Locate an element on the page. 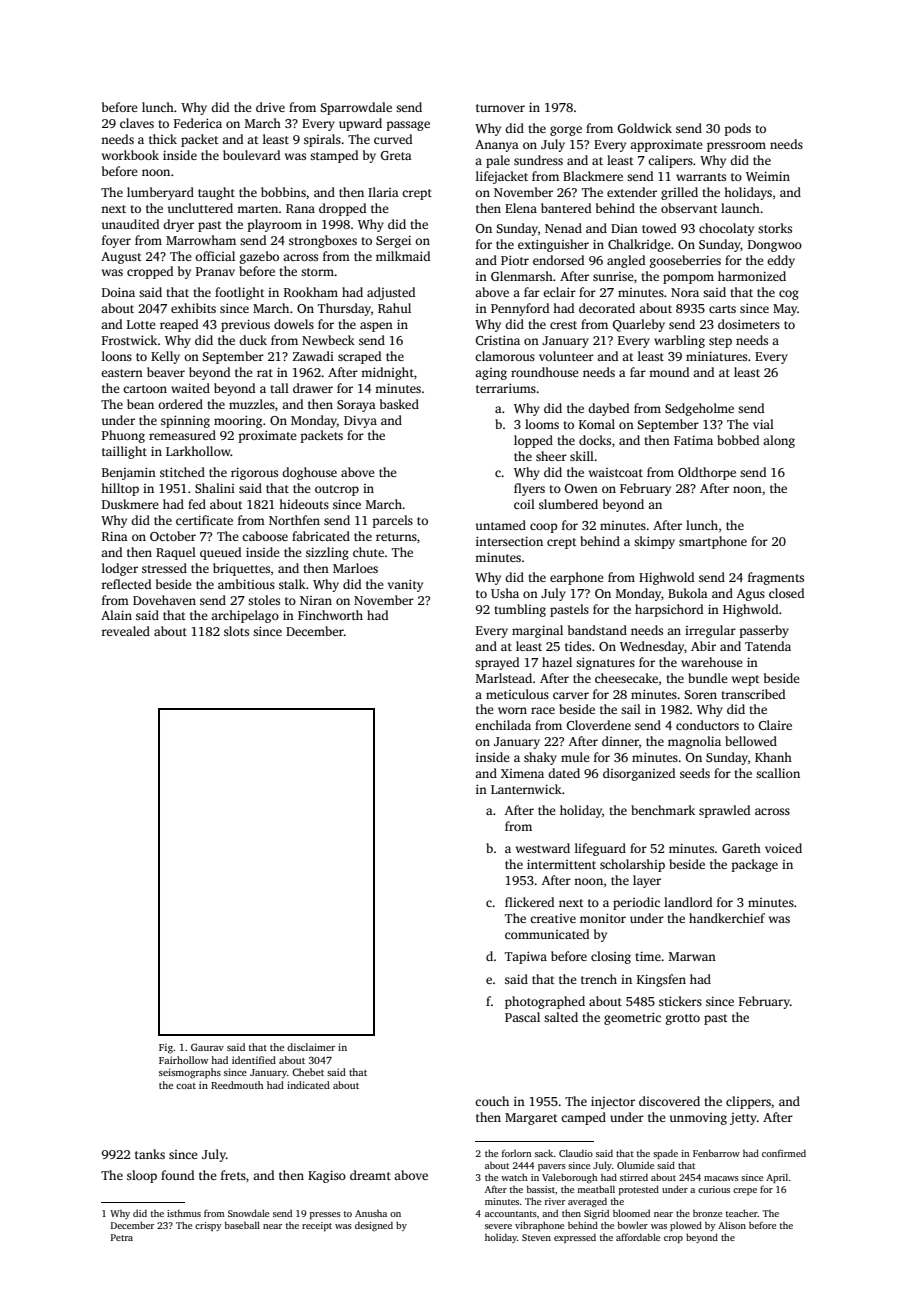  disclaimer is located at coordinates (311, 1047).
